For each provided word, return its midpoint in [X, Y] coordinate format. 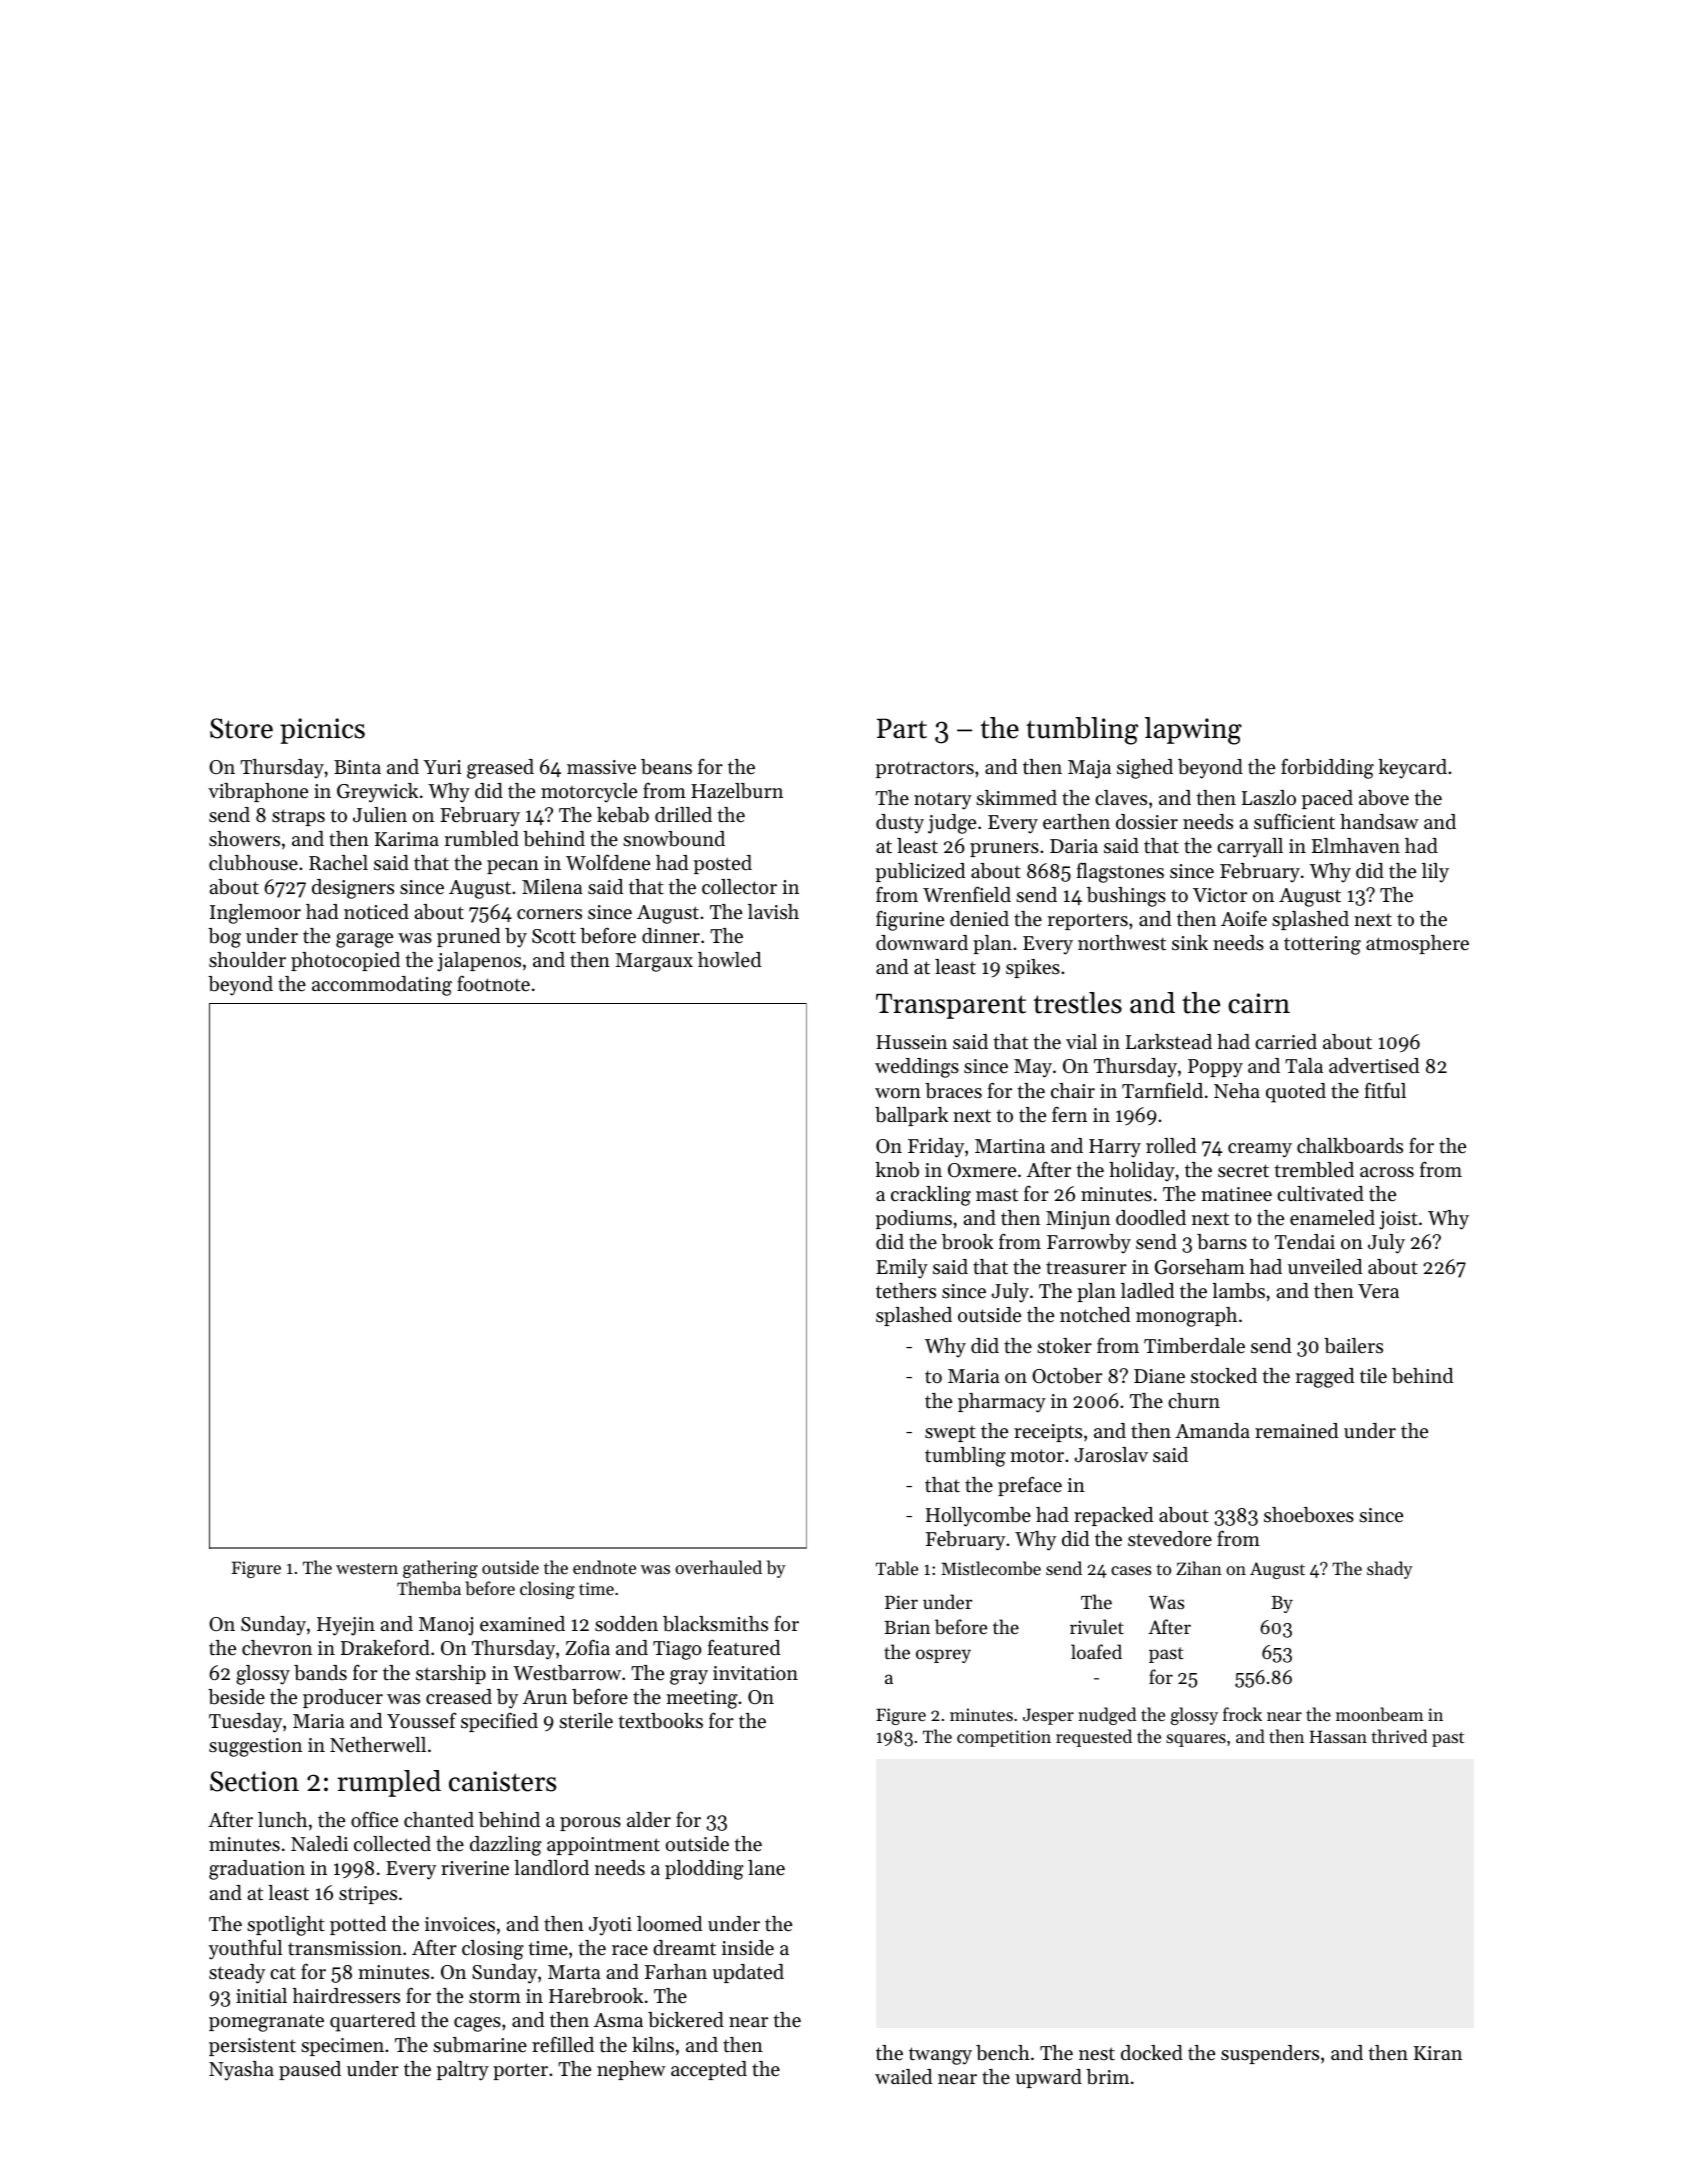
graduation [257, 1870]
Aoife [1244, 918]
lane [766, 1867]
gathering [440, 1569]
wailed [903, 2076]
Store [241, 728]
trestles [1078, 1003]
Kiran [1438, 2053]
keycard [1412, 769]
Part [902, 728]
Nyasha [241, 2071]
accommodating [382, 986]
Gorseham [1200, 1267]
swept [950, 1434]
